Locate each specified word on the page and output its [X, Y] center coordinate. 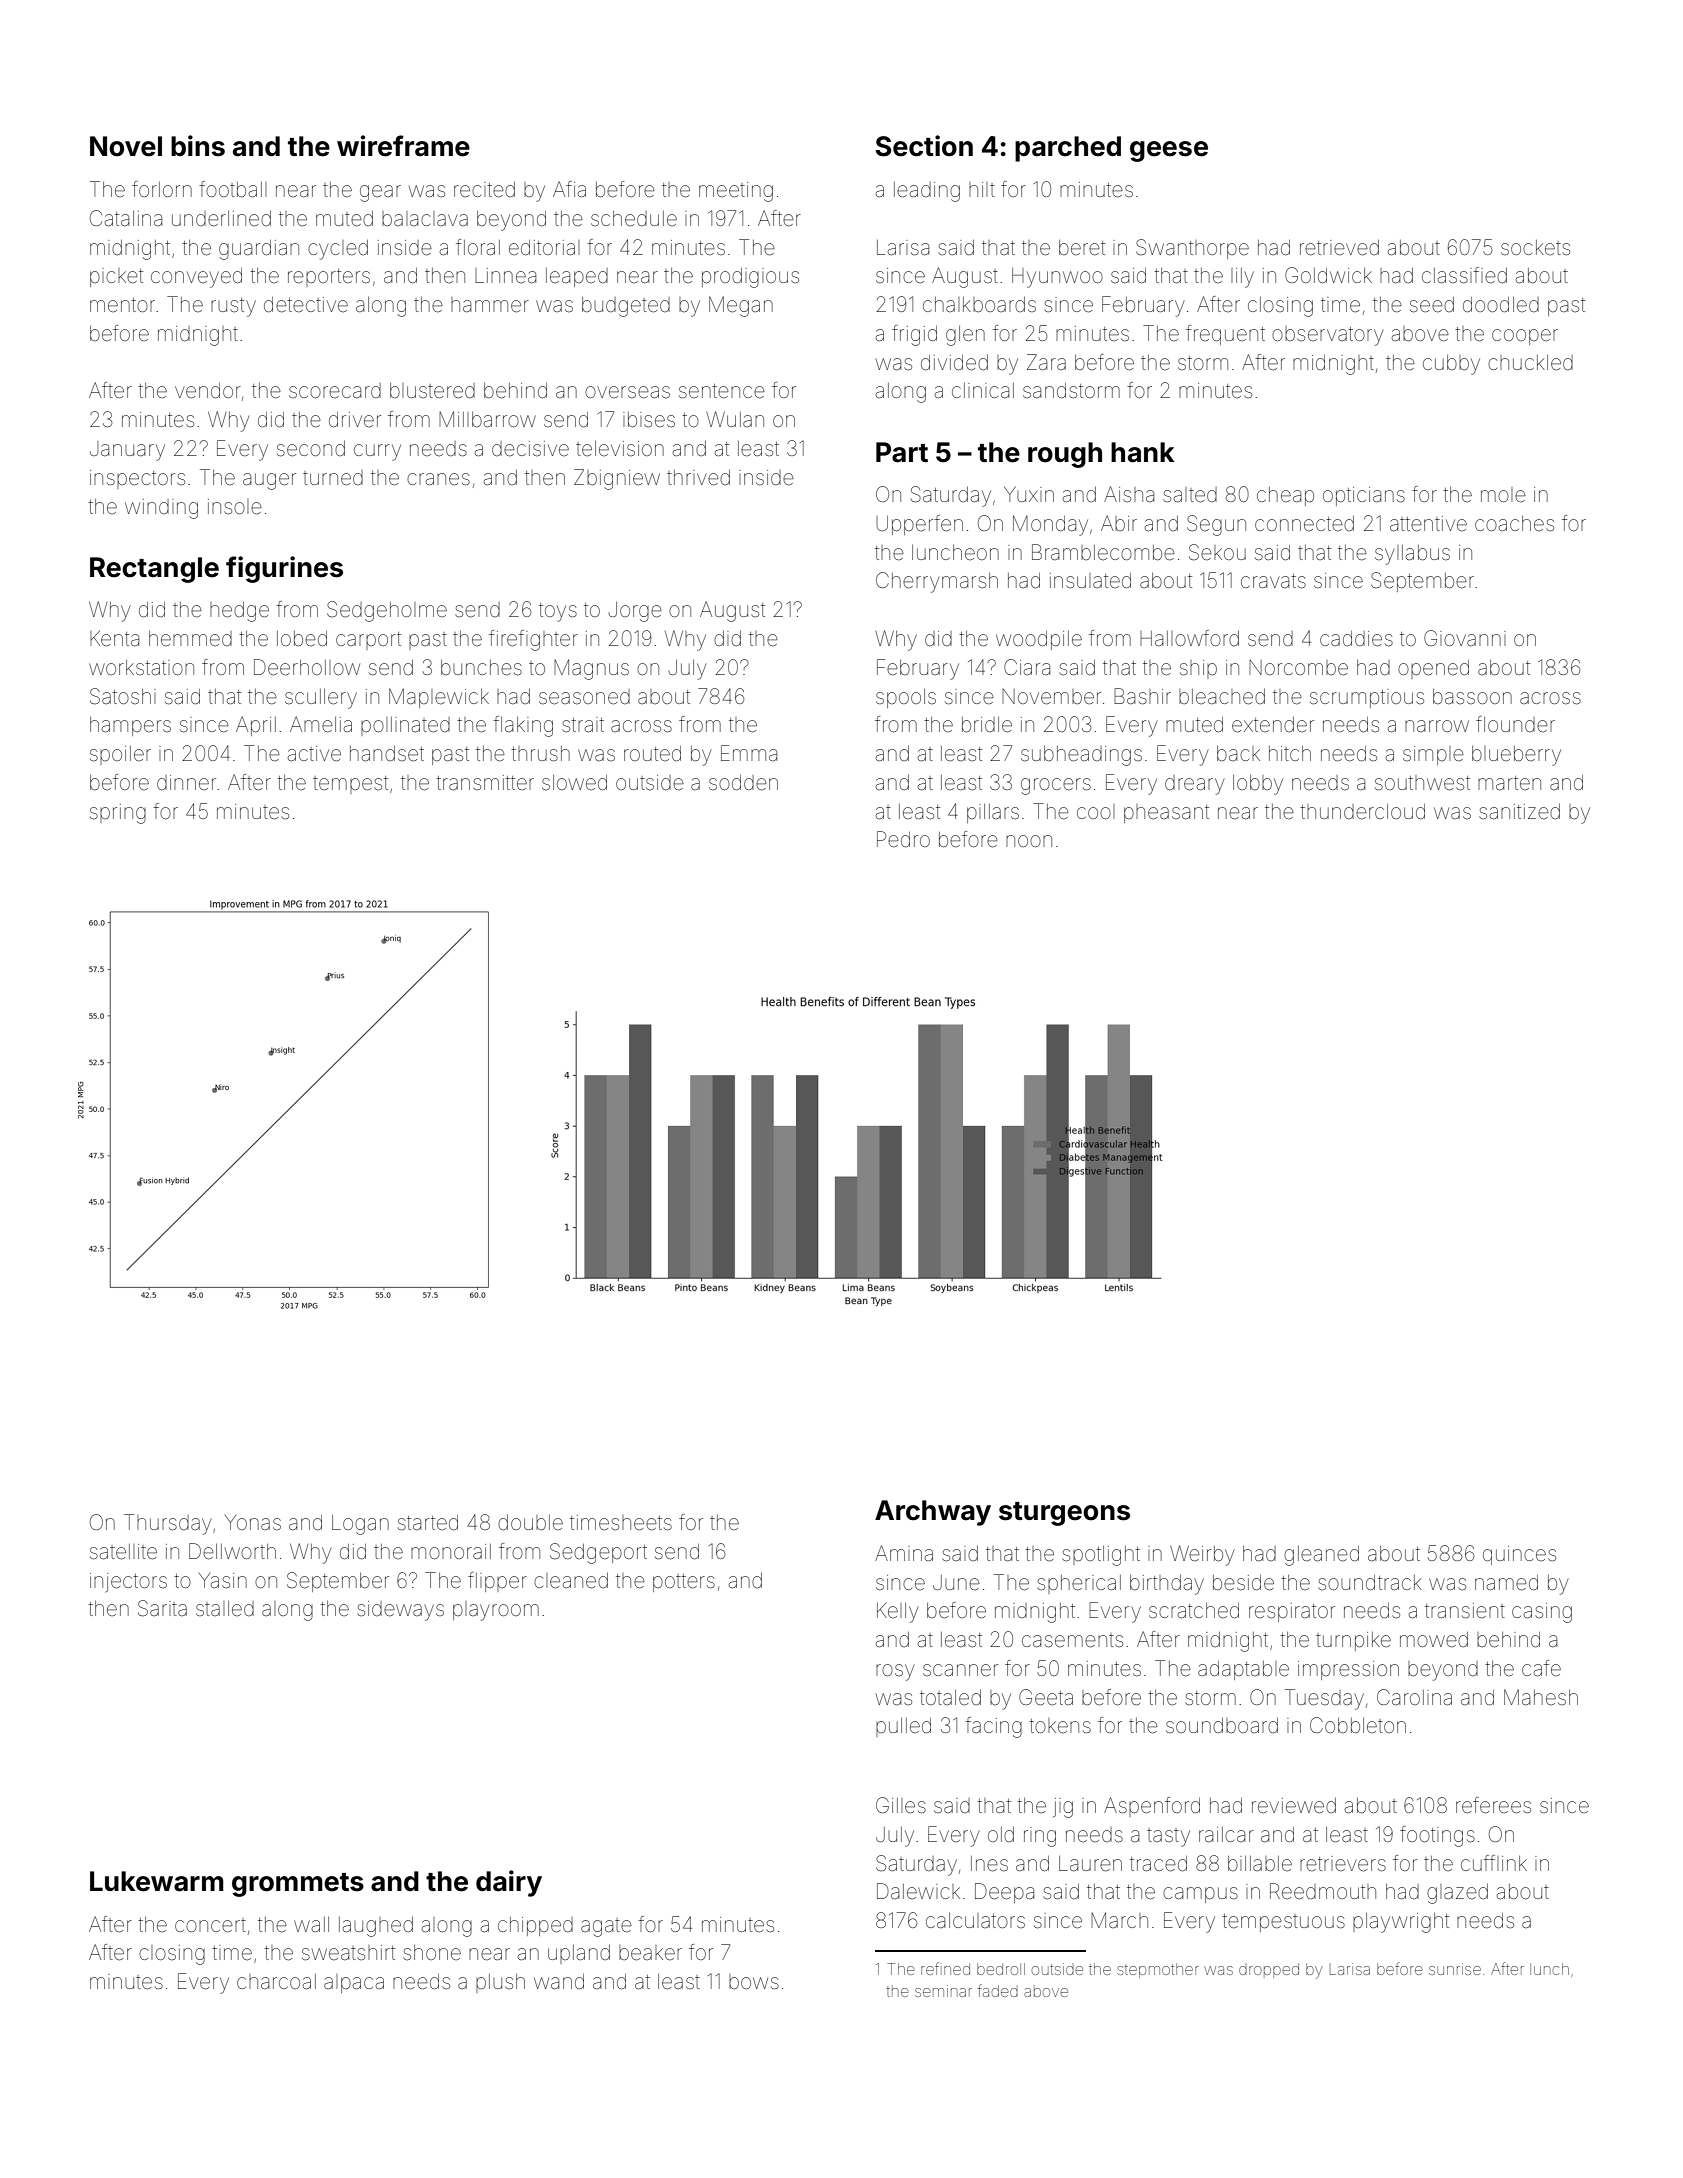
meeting [736, 192]
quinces [1519, 1555]
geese [1169, 151]
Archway [933, 1513]
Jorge [635, 612]
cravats [1273, 581]
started [428, 1523]
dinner [186, 782]
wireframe [403, 146]
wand [559, 1981]
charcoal [276, 1981]
